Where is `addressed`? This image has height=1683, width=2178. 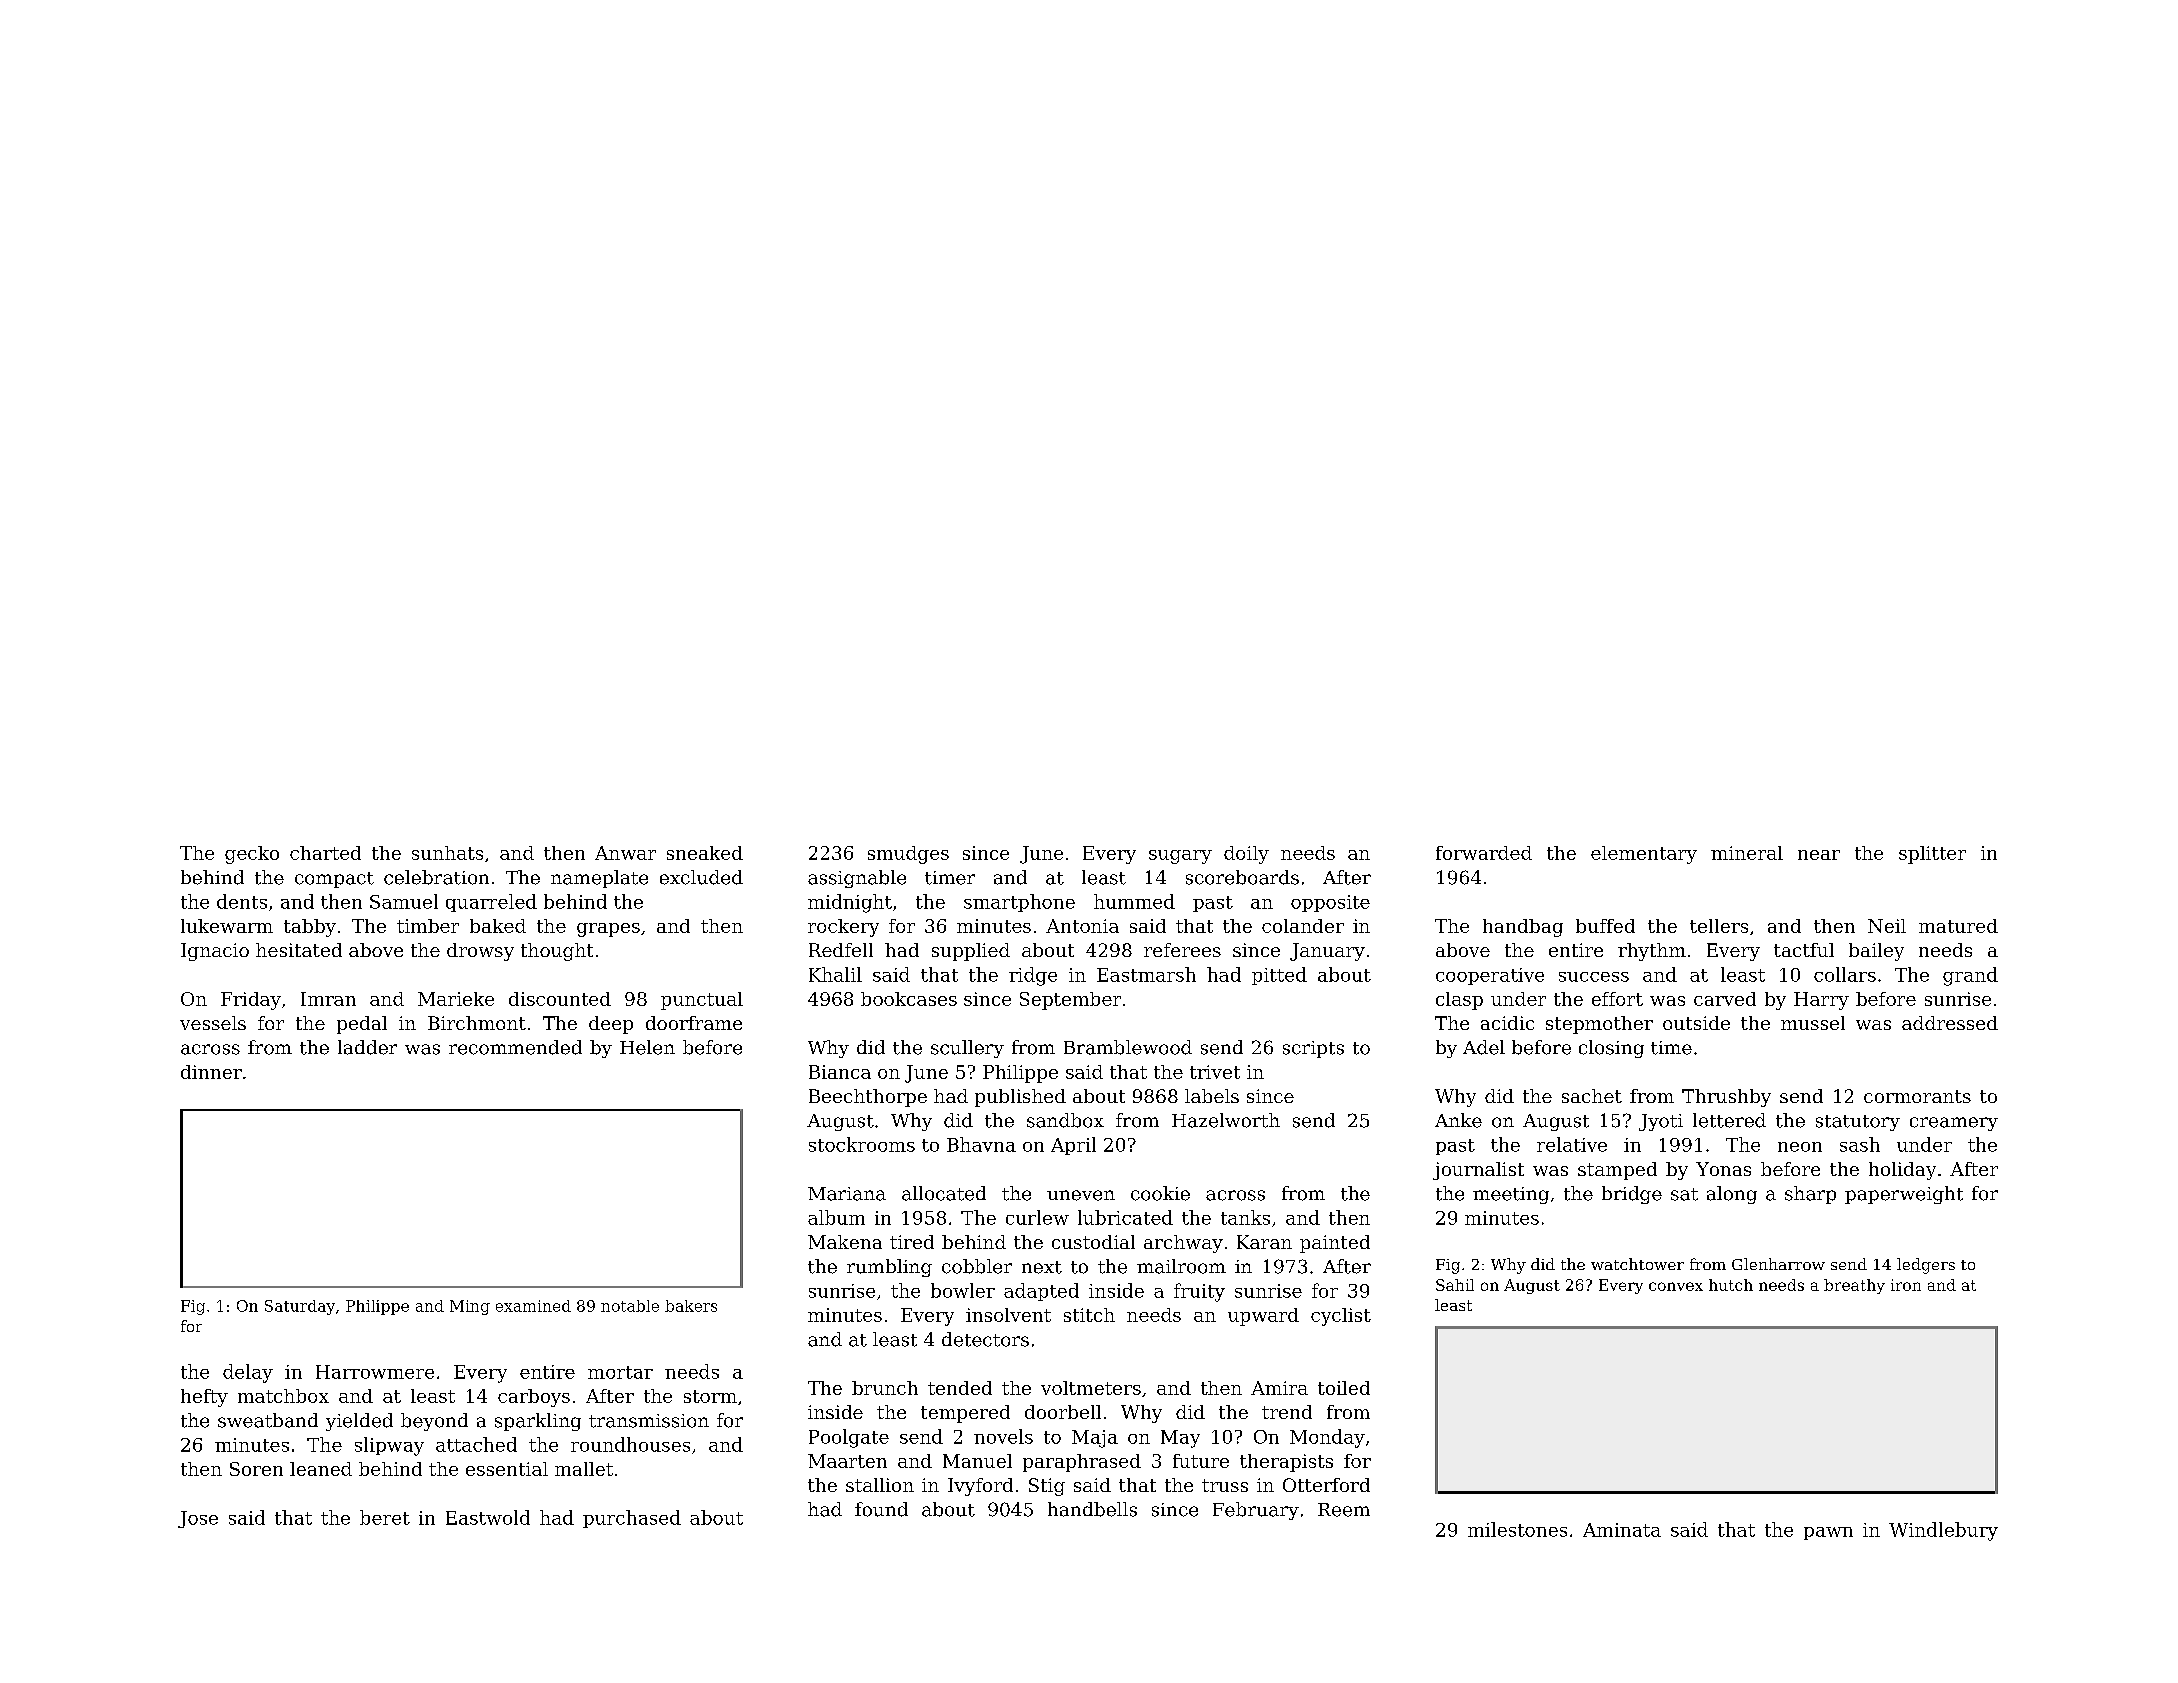 addressed is located at coordinates (1950, 1023).
